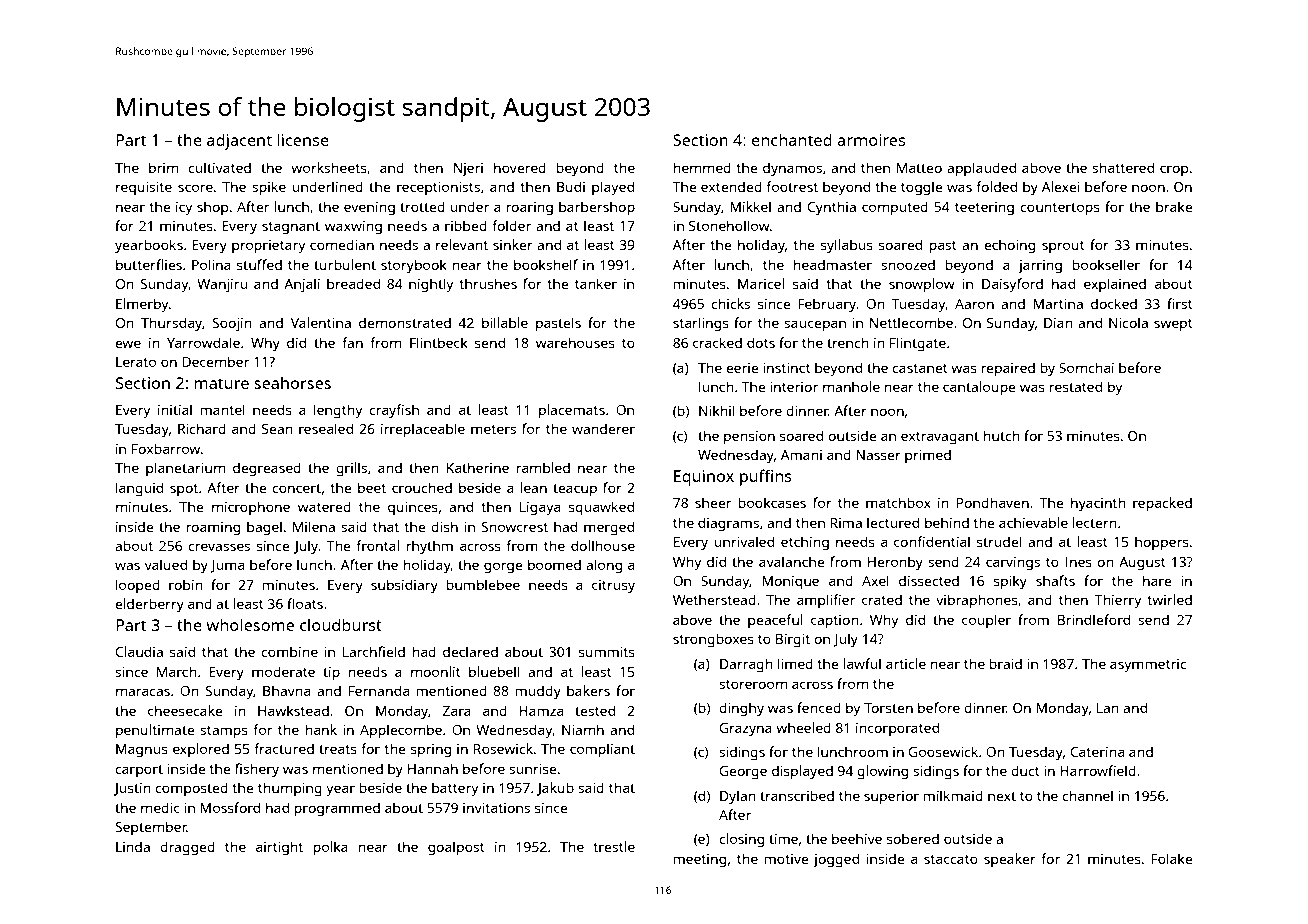 The image size is (1308, 924). Describe the element at coordinates (1087, 795) in the screenshot. I see `channel` at that location.
